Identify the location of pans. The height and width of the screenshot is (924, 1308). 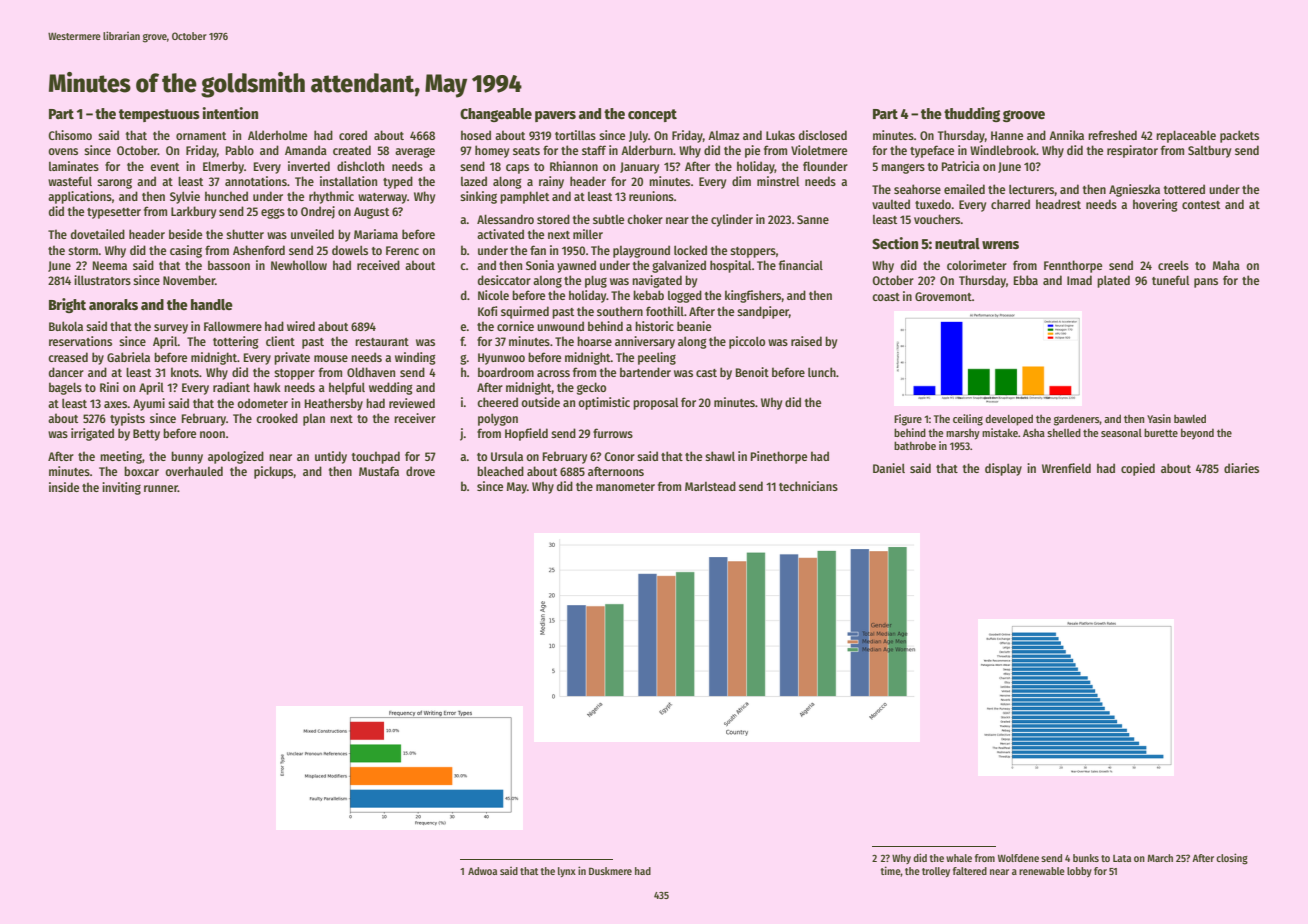
(1206, 283).
